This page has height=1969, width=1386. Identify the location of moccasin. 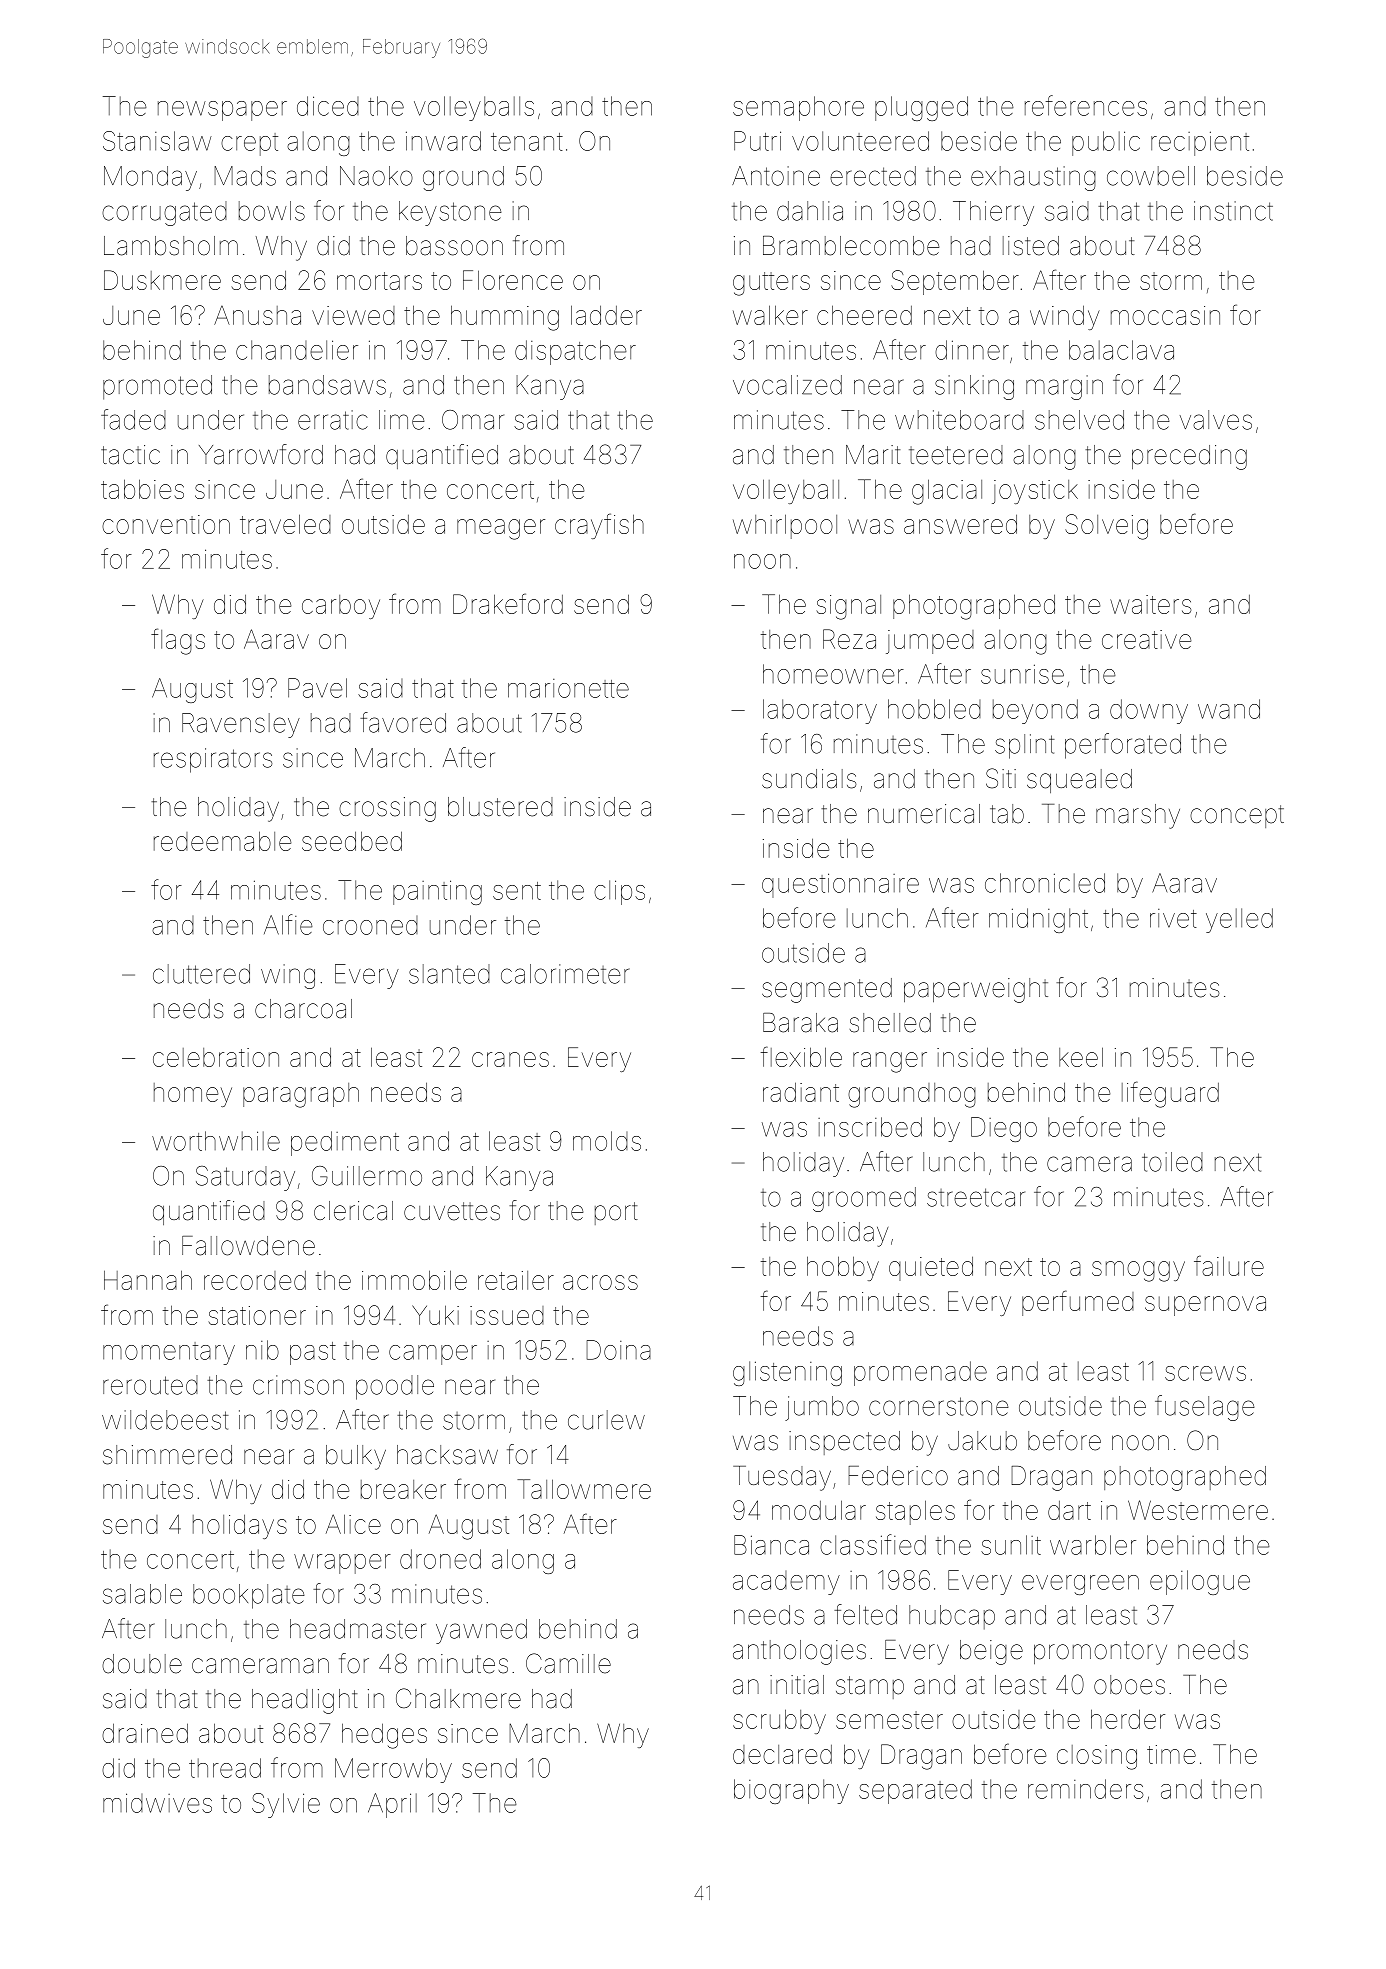
(1165, 315).
